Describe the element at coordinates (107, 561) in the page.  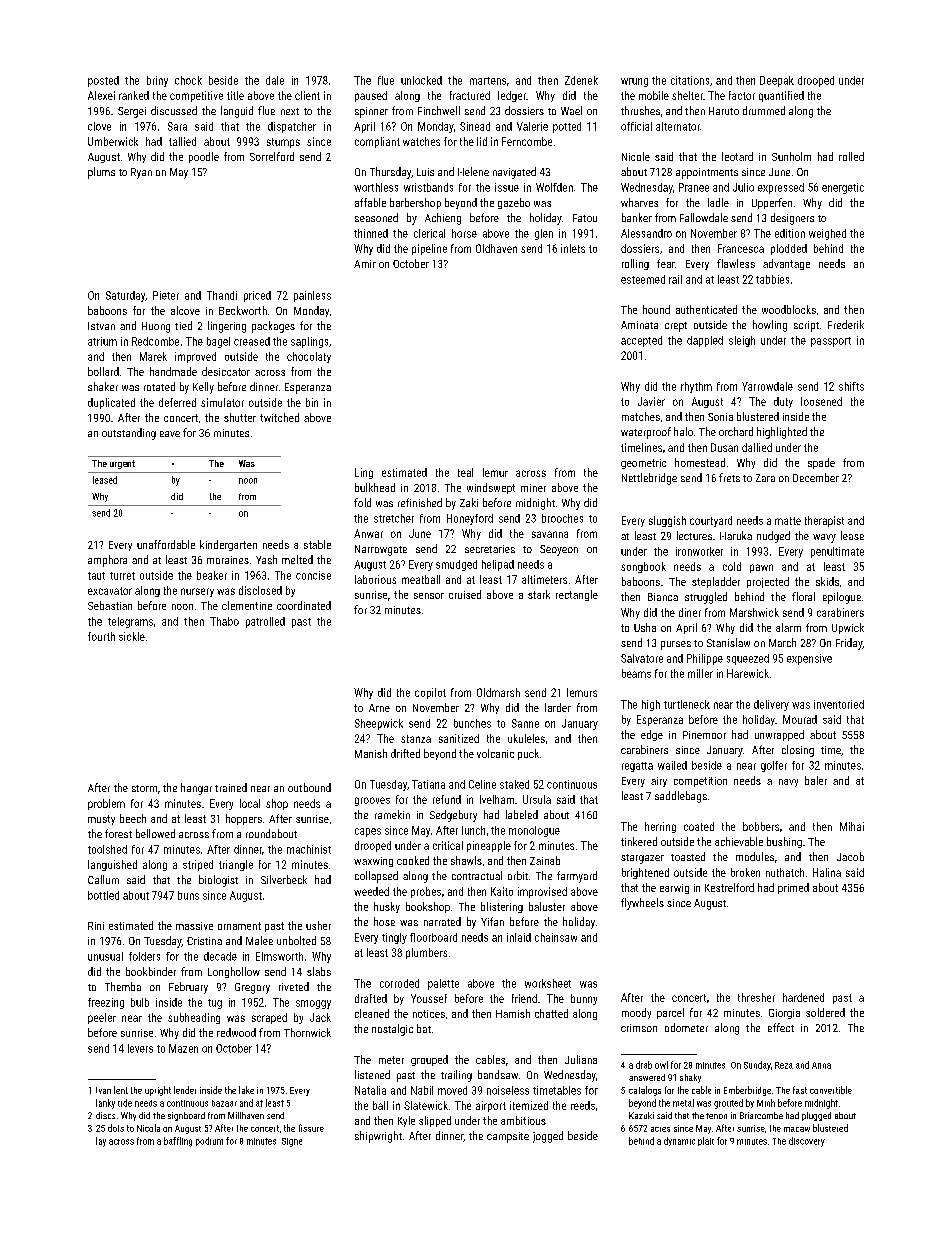
I see `amphora` at that location.
